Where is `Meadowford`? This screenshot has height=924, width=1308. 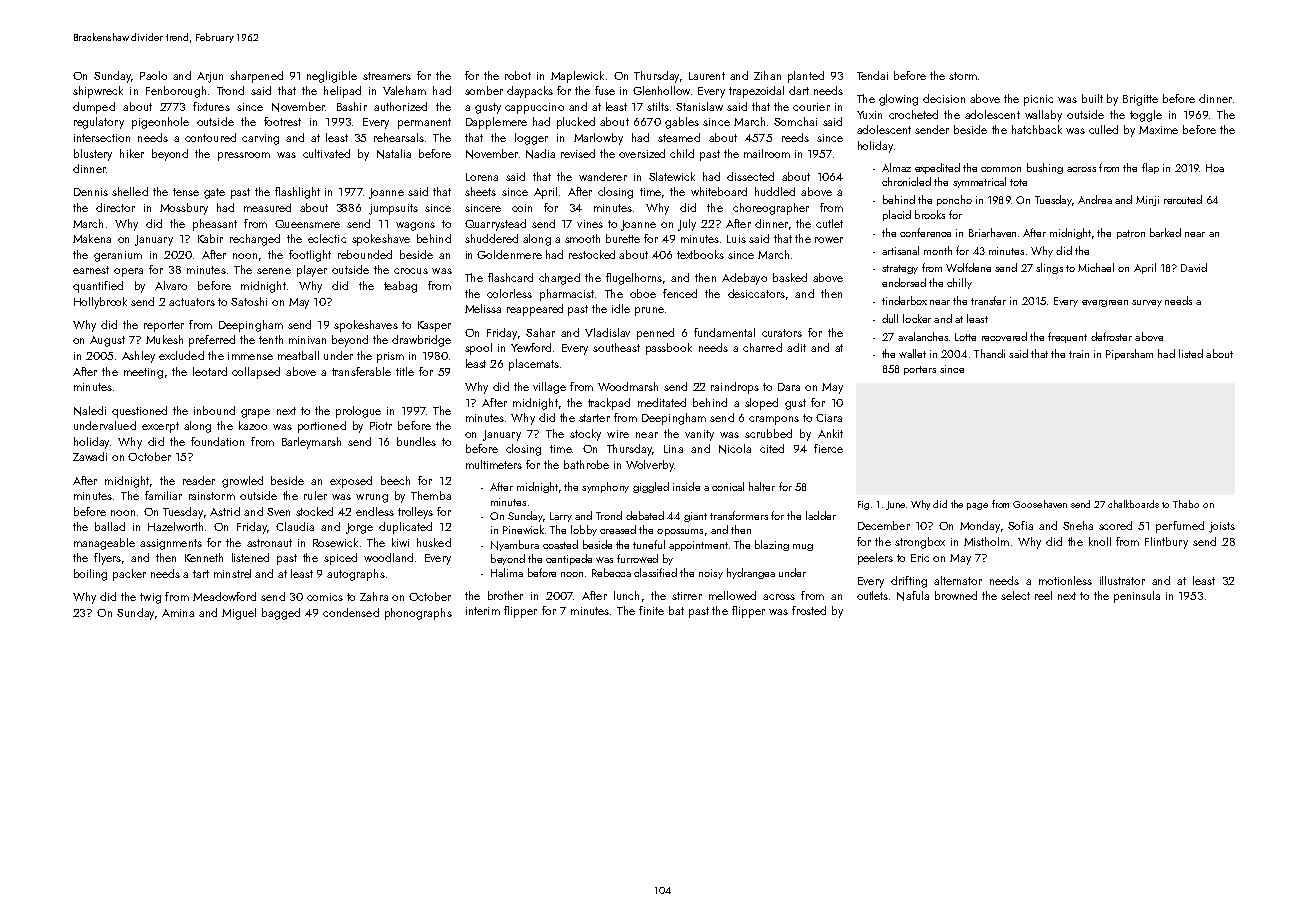
Meadowford is located at coordinates (224, 596).
